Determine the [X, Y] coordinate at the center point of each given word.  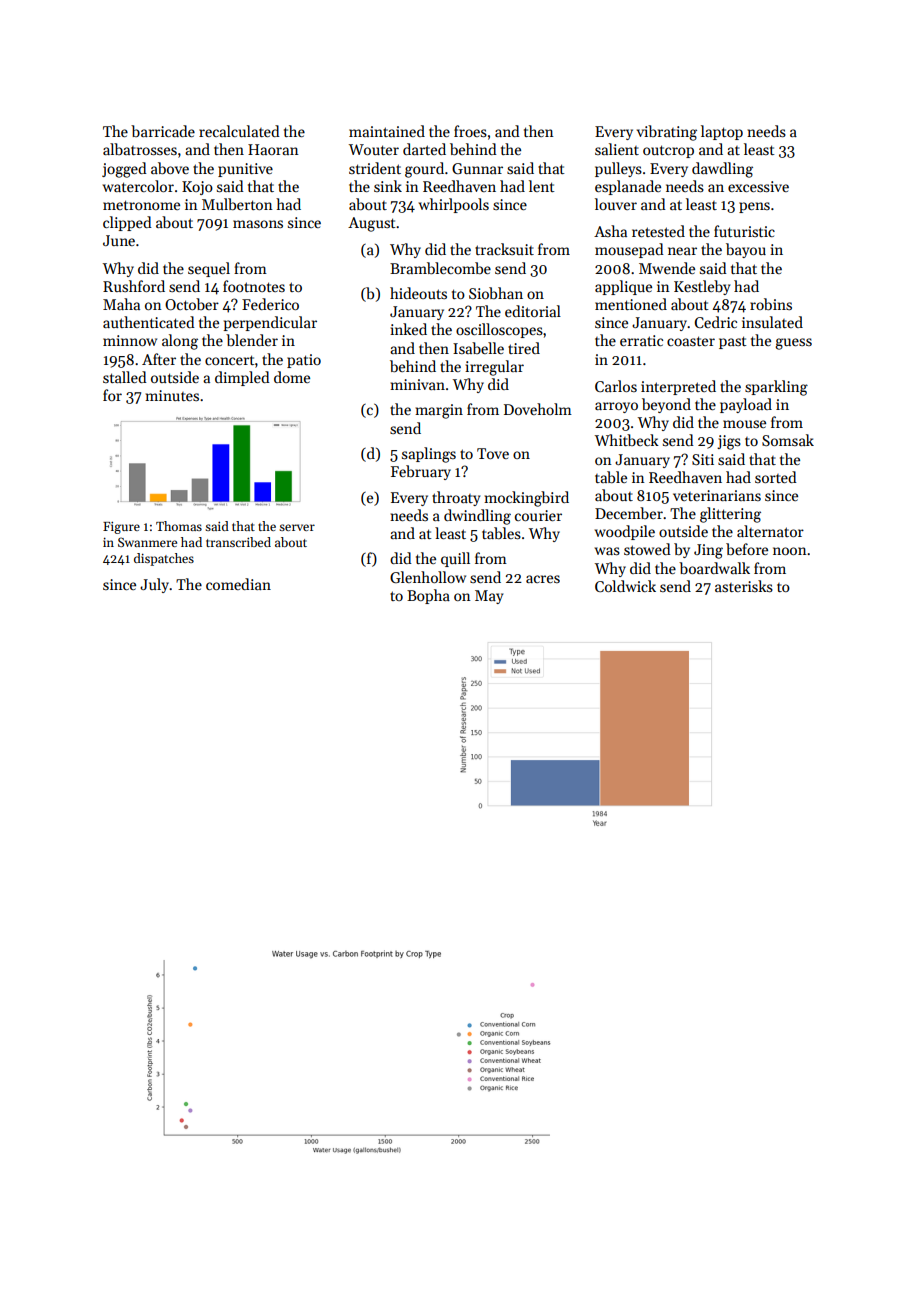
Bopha [428, 596]
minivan [417, 384]
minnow [130, 340]
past [733, 342]
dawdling [722, 170]
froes [470, 131]
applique [623, 287]
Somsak [788, 440]
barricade [163, 131]
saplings [429, 455]
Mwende [667, 268]
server [297, 527]
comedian [238, 584]
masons [258, 224]
